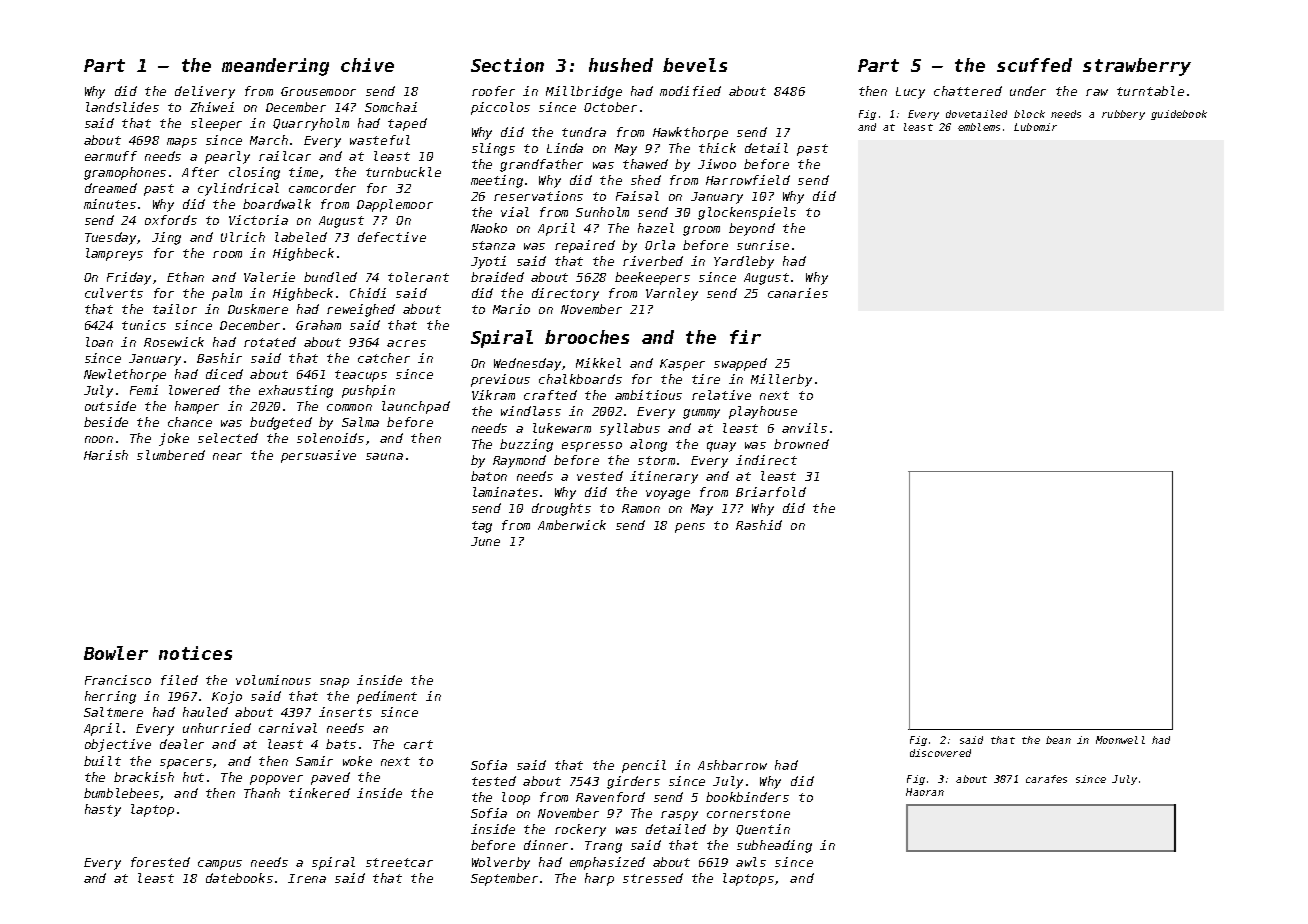  Describe the element at coordinates (270, 342) in the page. I see `rotated` at that location.
